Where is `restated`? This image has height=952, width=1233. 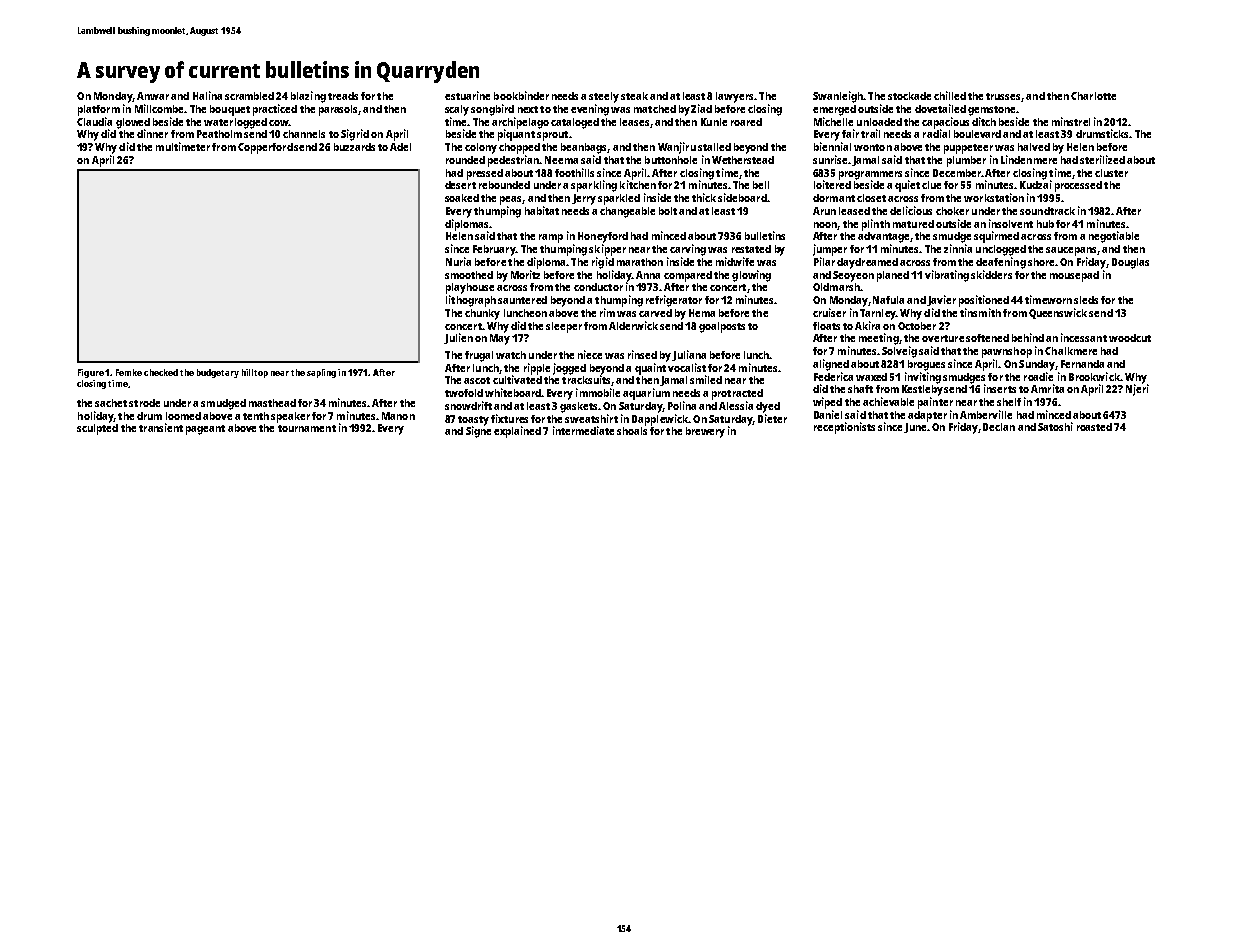 restated is located at coordinates (751, 249).
